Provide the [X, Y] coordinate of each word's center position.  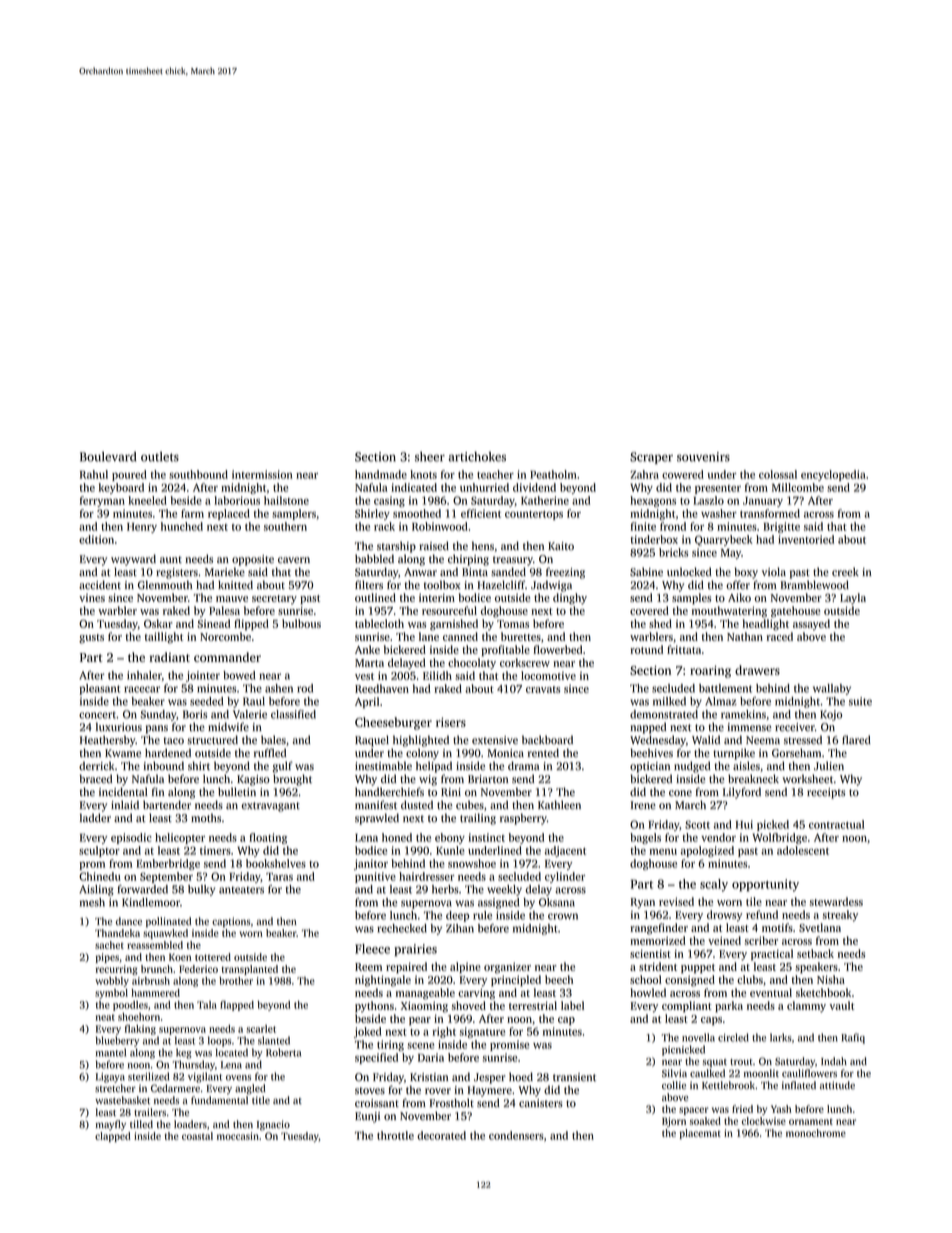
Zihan [460, 928]
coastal [197, 1136]
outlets [160, 457]
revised [676, 901]
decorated [441, 1135]
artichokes [477, 457]
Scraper [651, 458]
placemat [700, 1134]
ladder [95, 817]
